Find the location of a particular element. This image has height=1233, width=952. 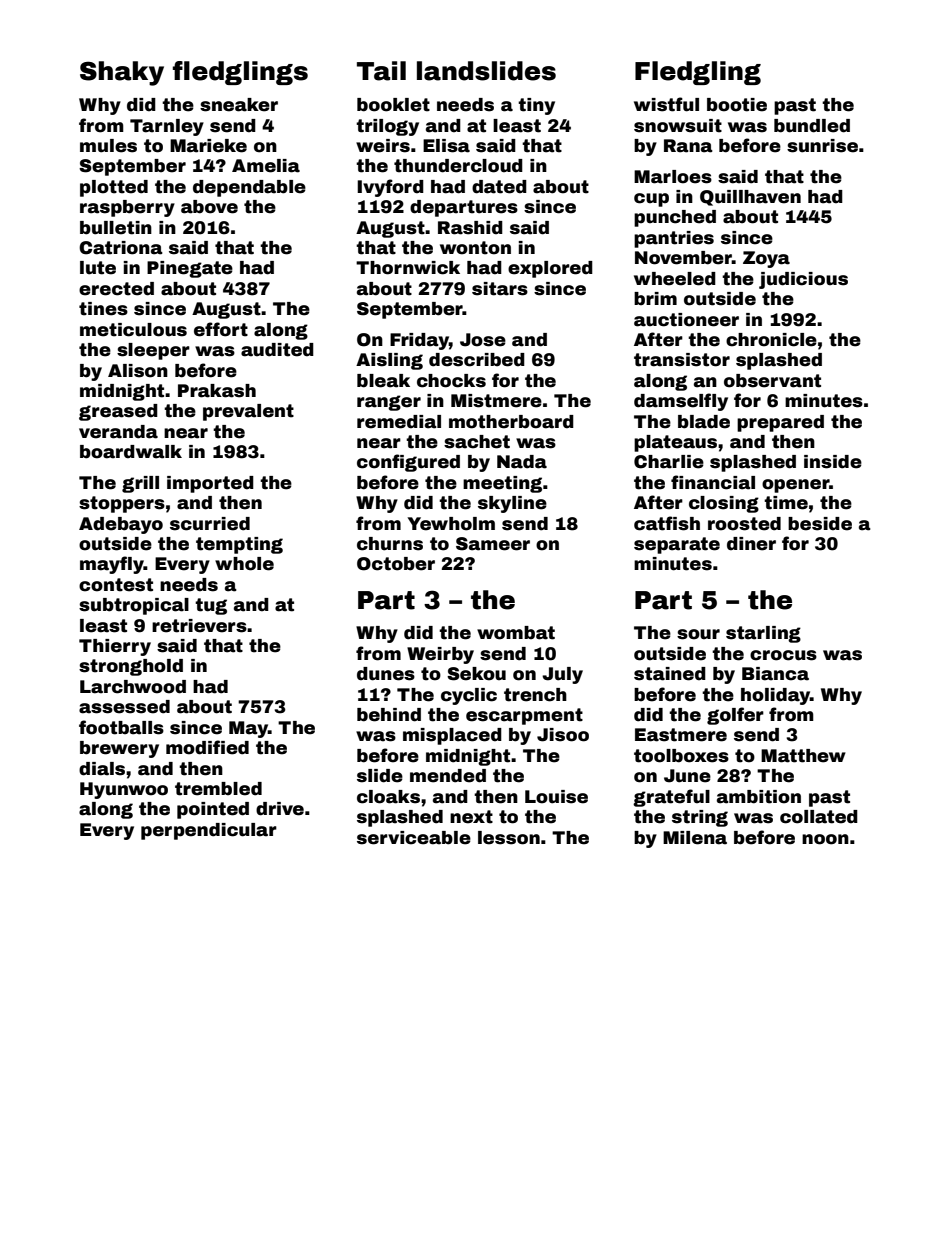

separate is located at coordinates (677, 545).
